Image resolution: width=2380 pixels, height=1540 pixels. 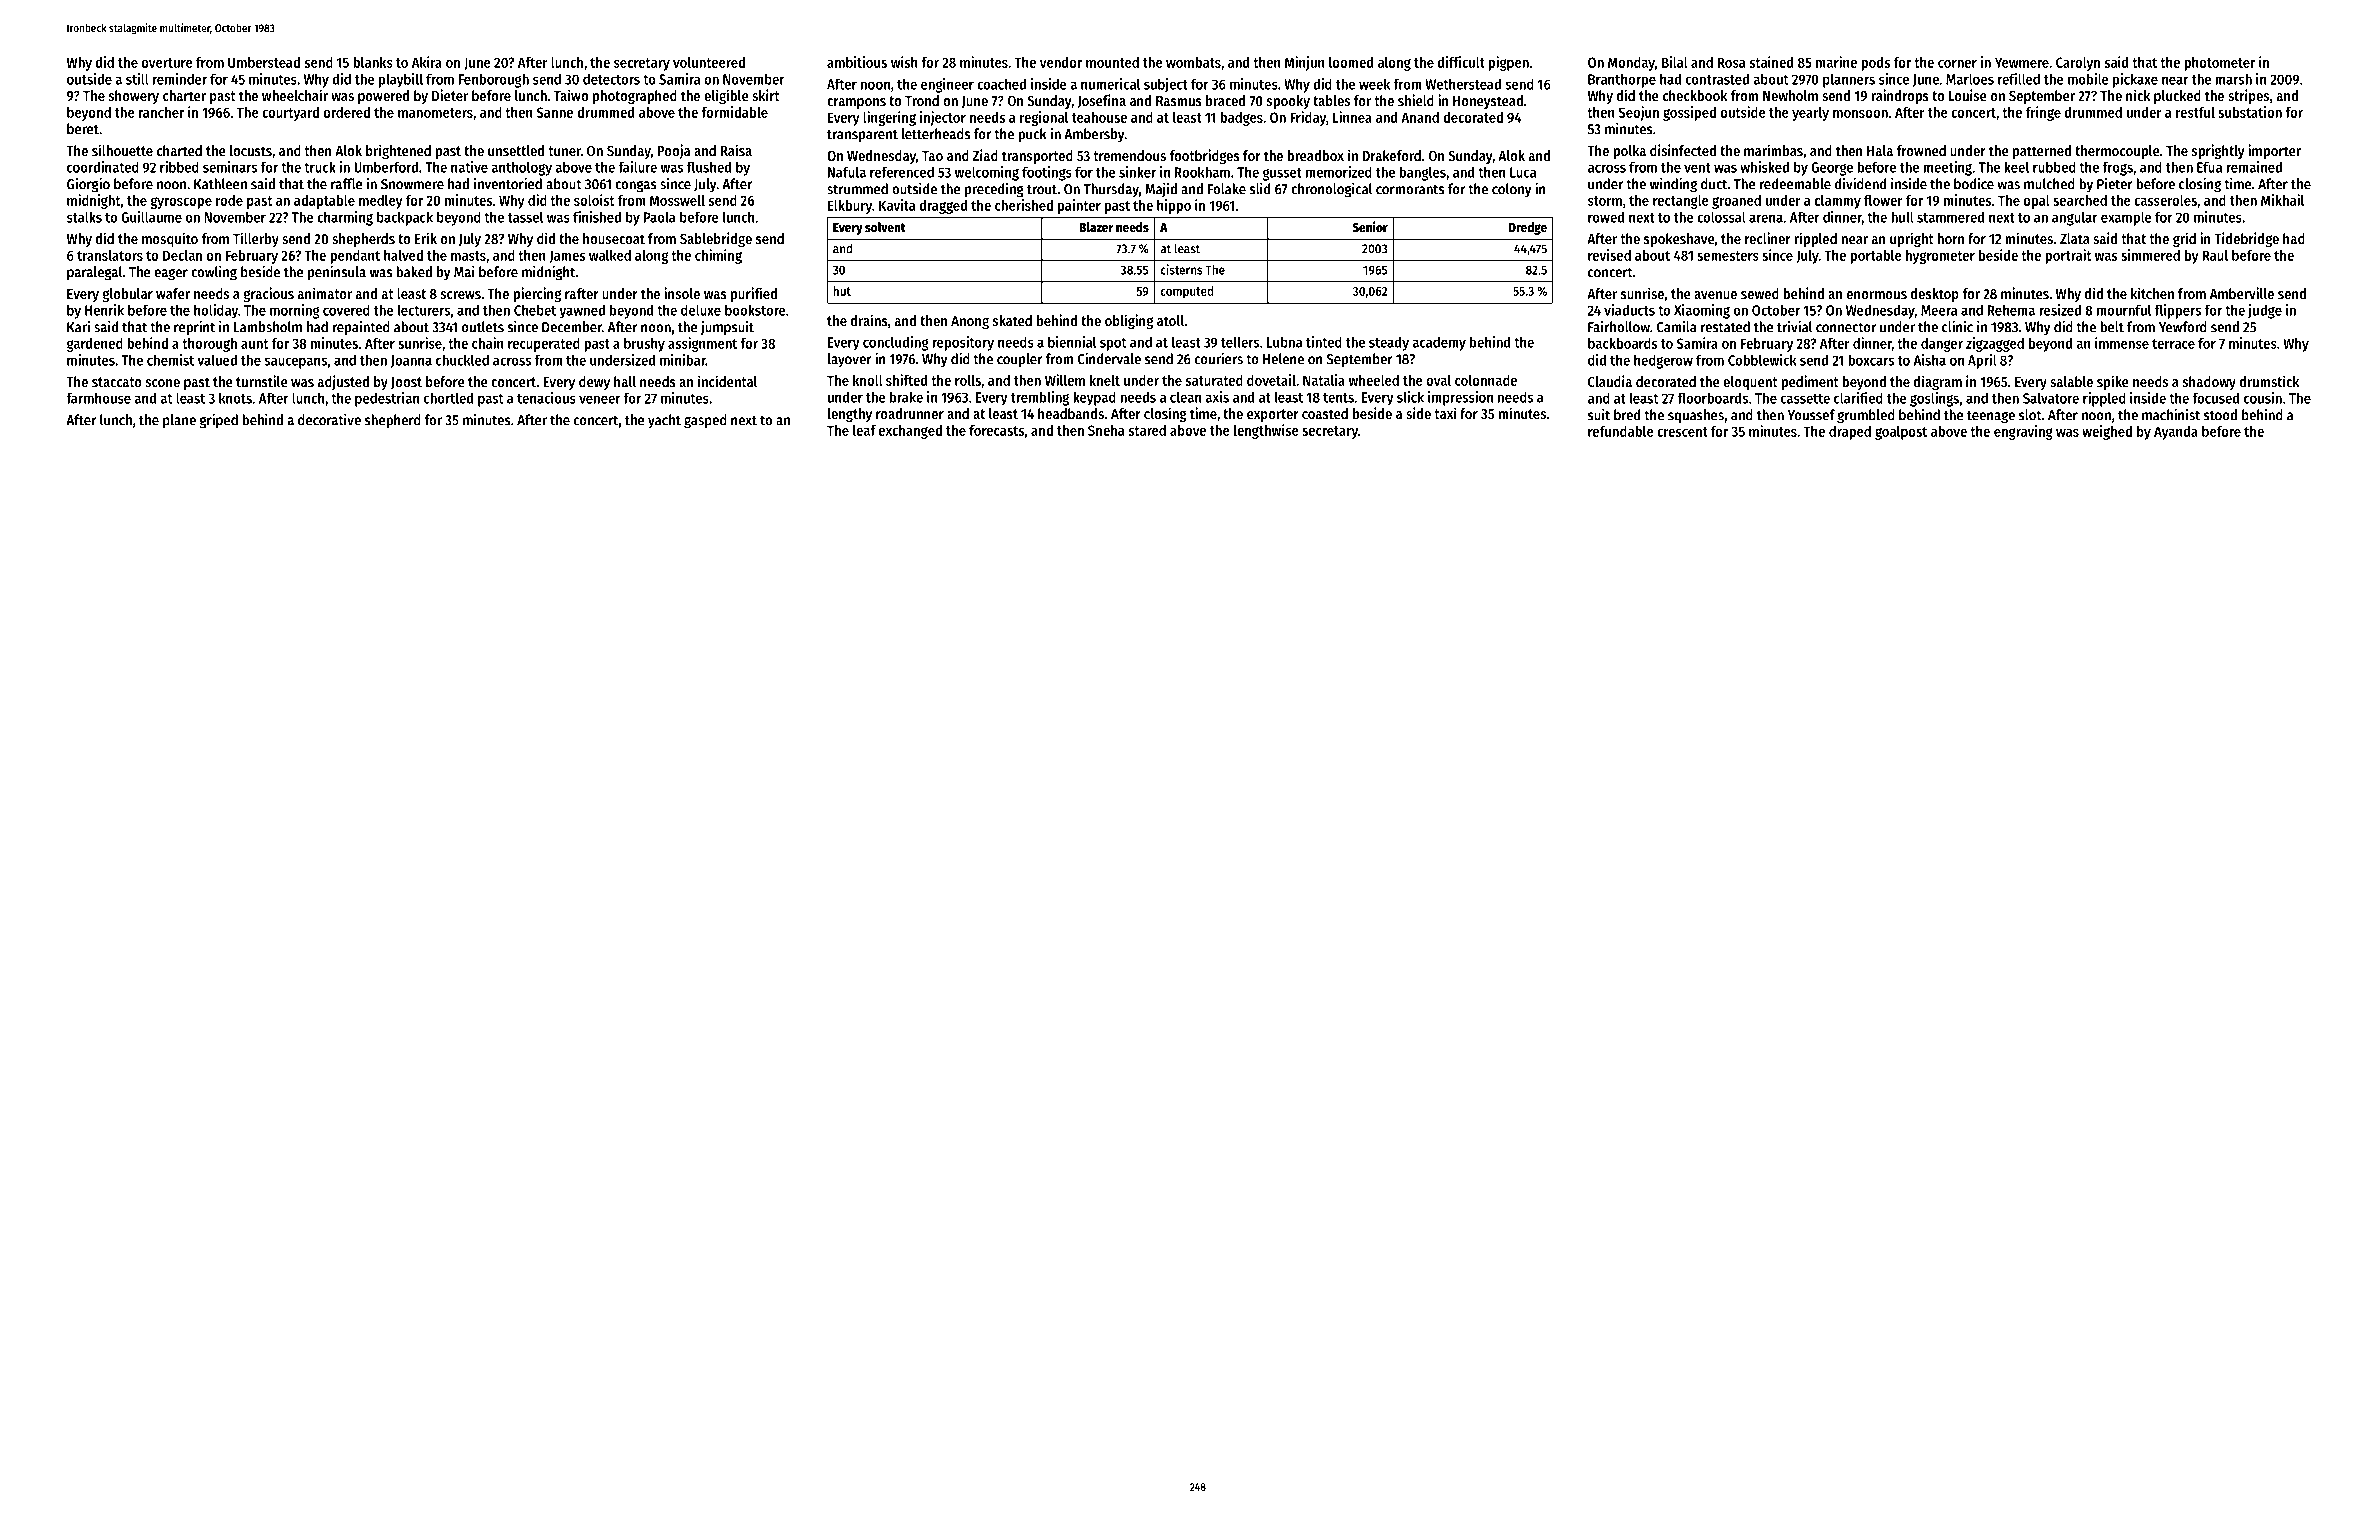 What do you see at coordinates (179, 421) in the document?
I see `plane` at bounding box center [179, 421].
